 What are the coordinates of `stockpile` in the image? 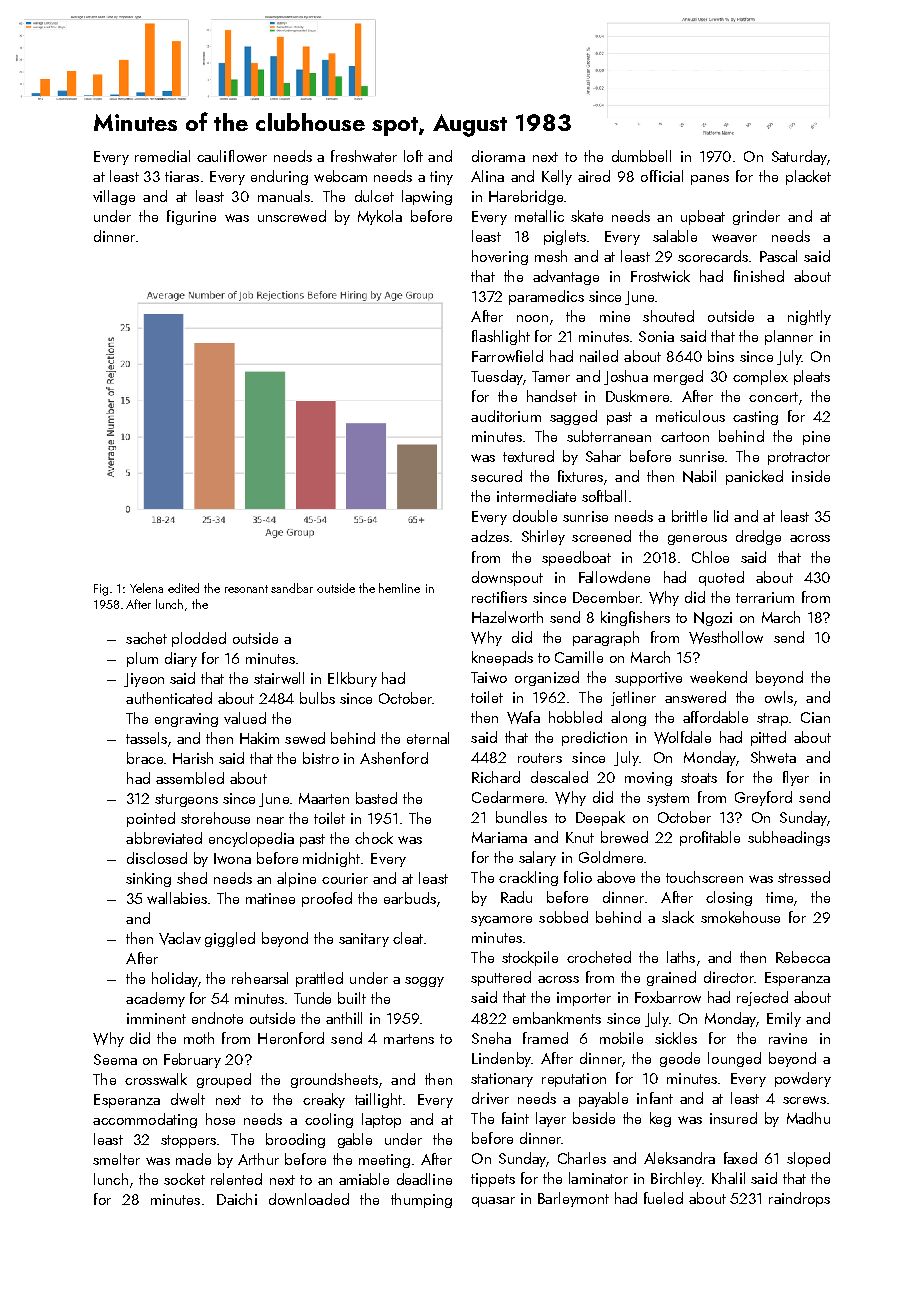 It's located at (530, 958).
